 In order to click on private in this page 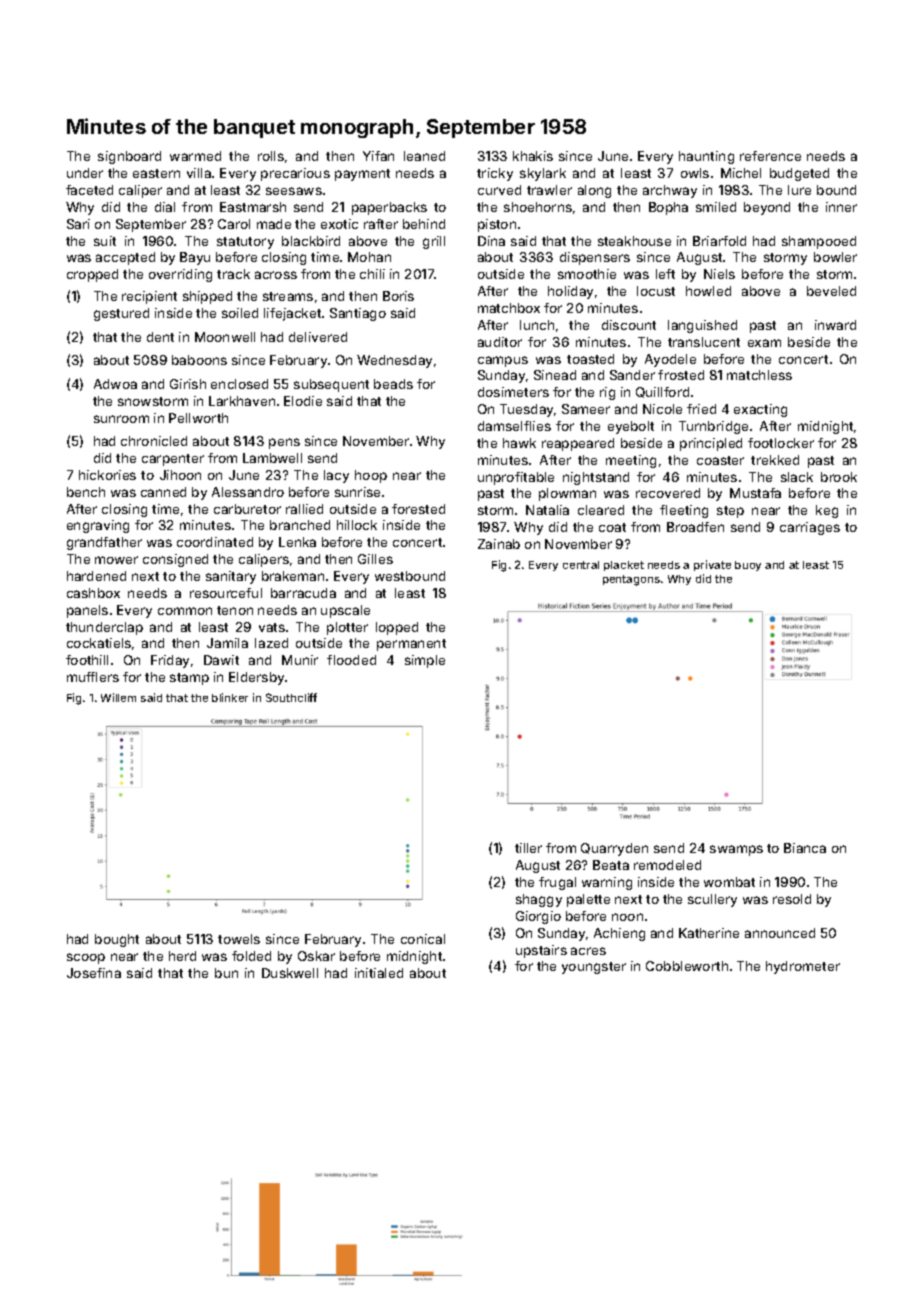, I will do `click(712, 565)`.
